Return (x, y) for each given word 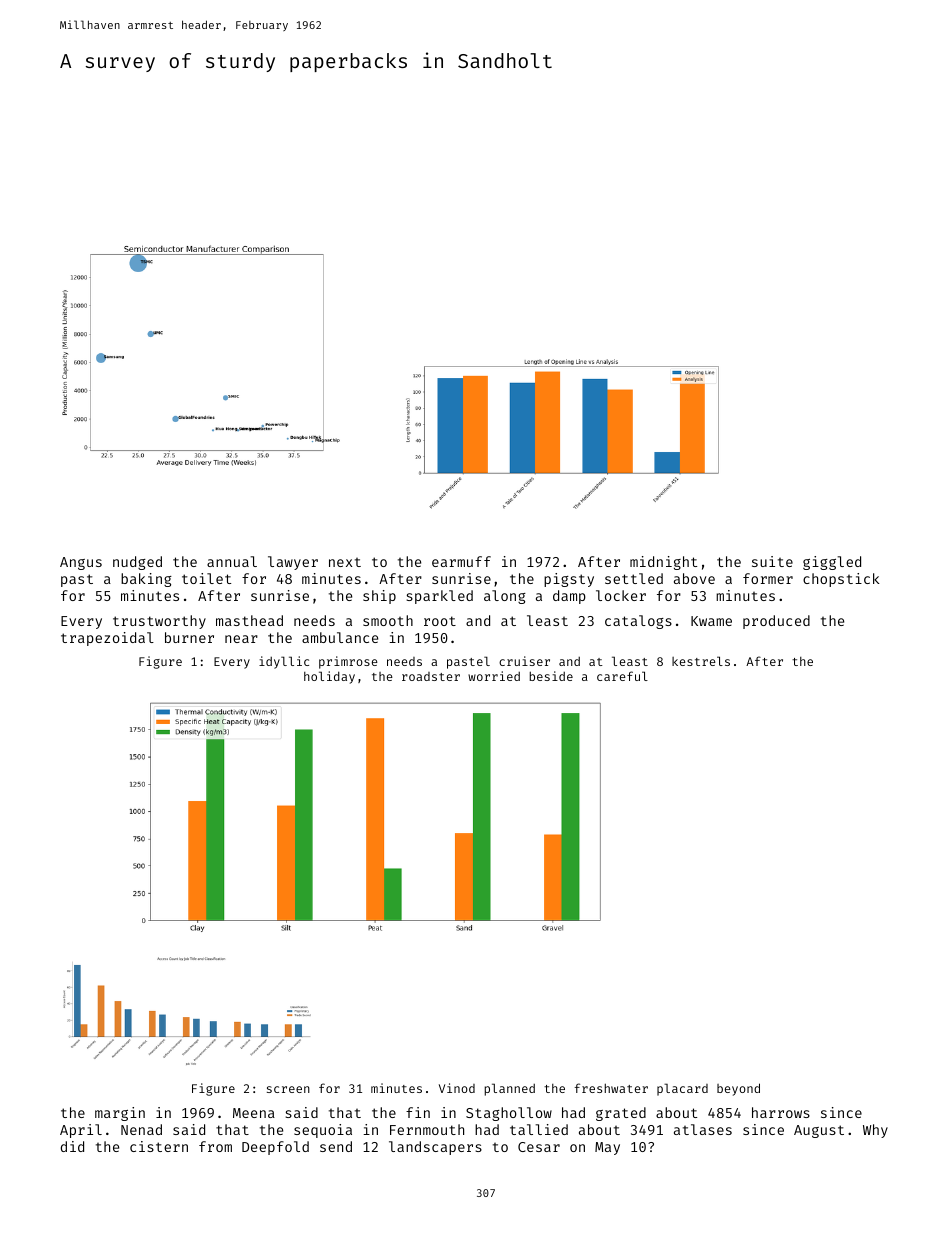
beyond (738, 1089)
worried (494, 676)
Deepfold (275, 1148)
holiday (329, 677)
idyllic (284, 662)
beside (551, 676)
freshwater (611, 1088)
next (345, 562)
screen (288, 1089)
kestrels (701, 661)
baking (146, 580)
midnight (663, 563)
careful (622, 676)
